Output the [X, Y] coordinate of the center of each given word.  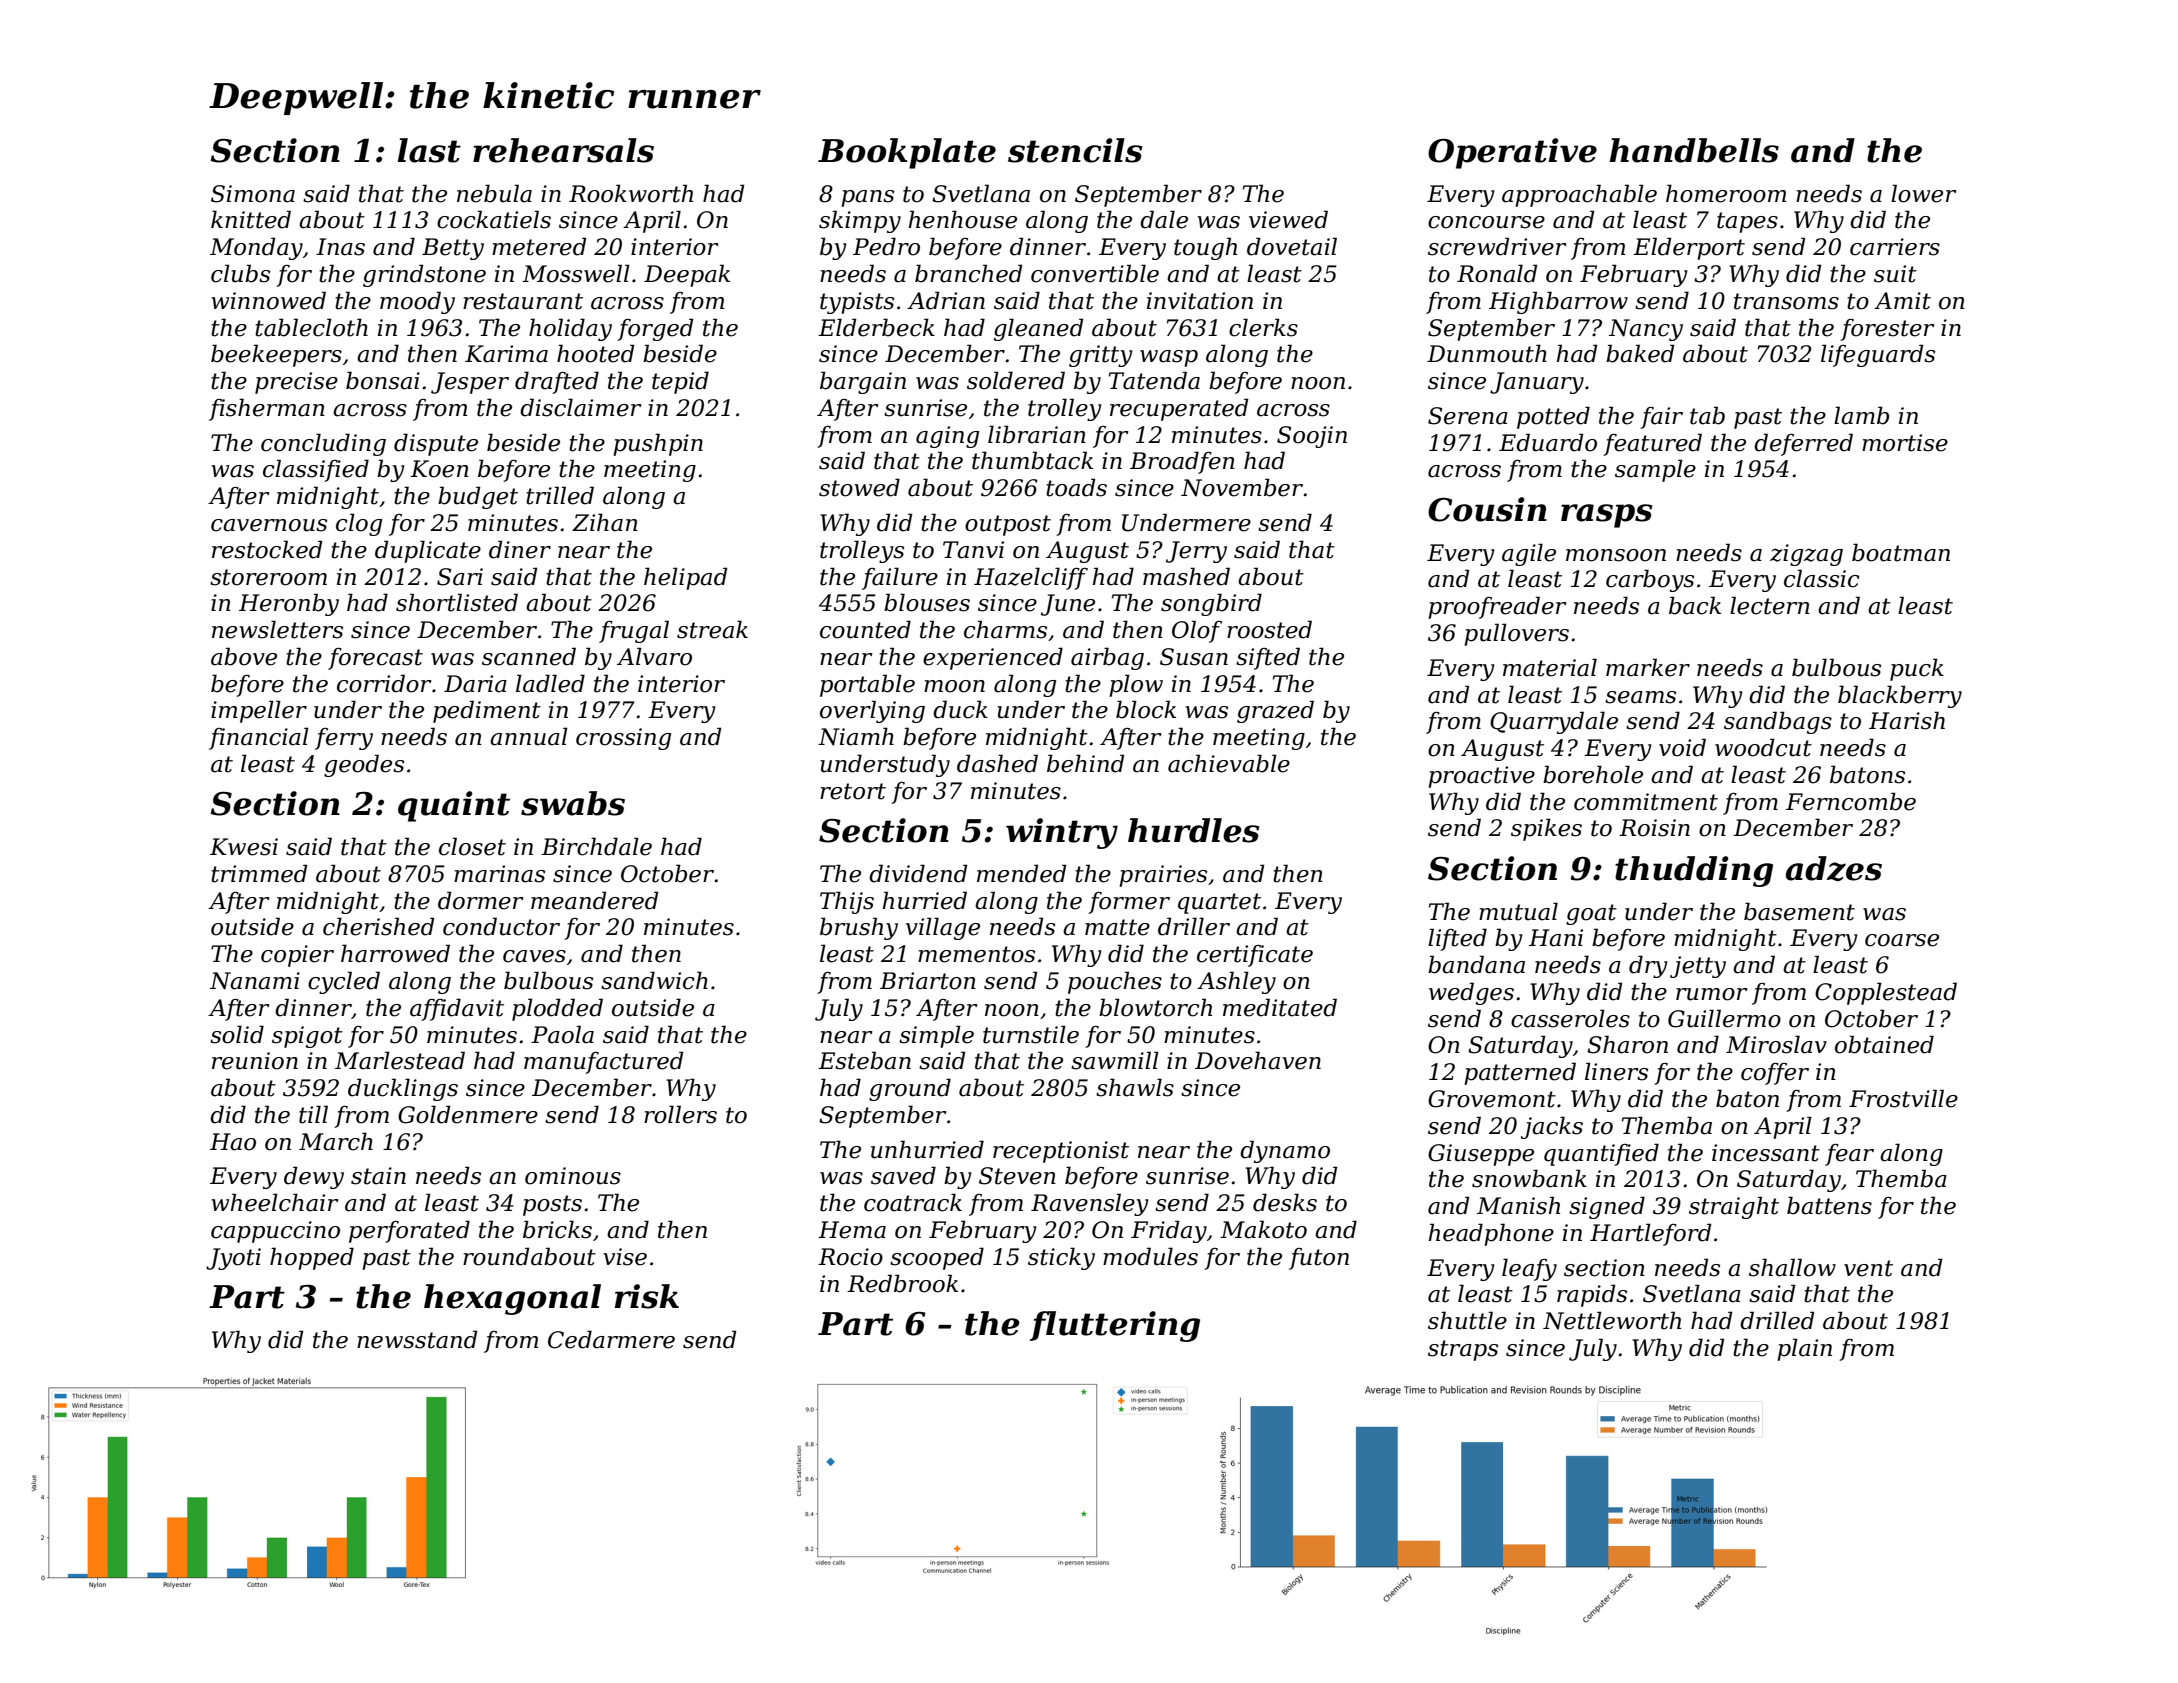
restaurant [523, 301]
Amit [1902, 301]
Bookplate [907, 153]
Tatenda [1154, 380]
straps [1463, 1350]
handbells [1694, 150]
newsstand [417, 1339]
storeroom [268, 577]
